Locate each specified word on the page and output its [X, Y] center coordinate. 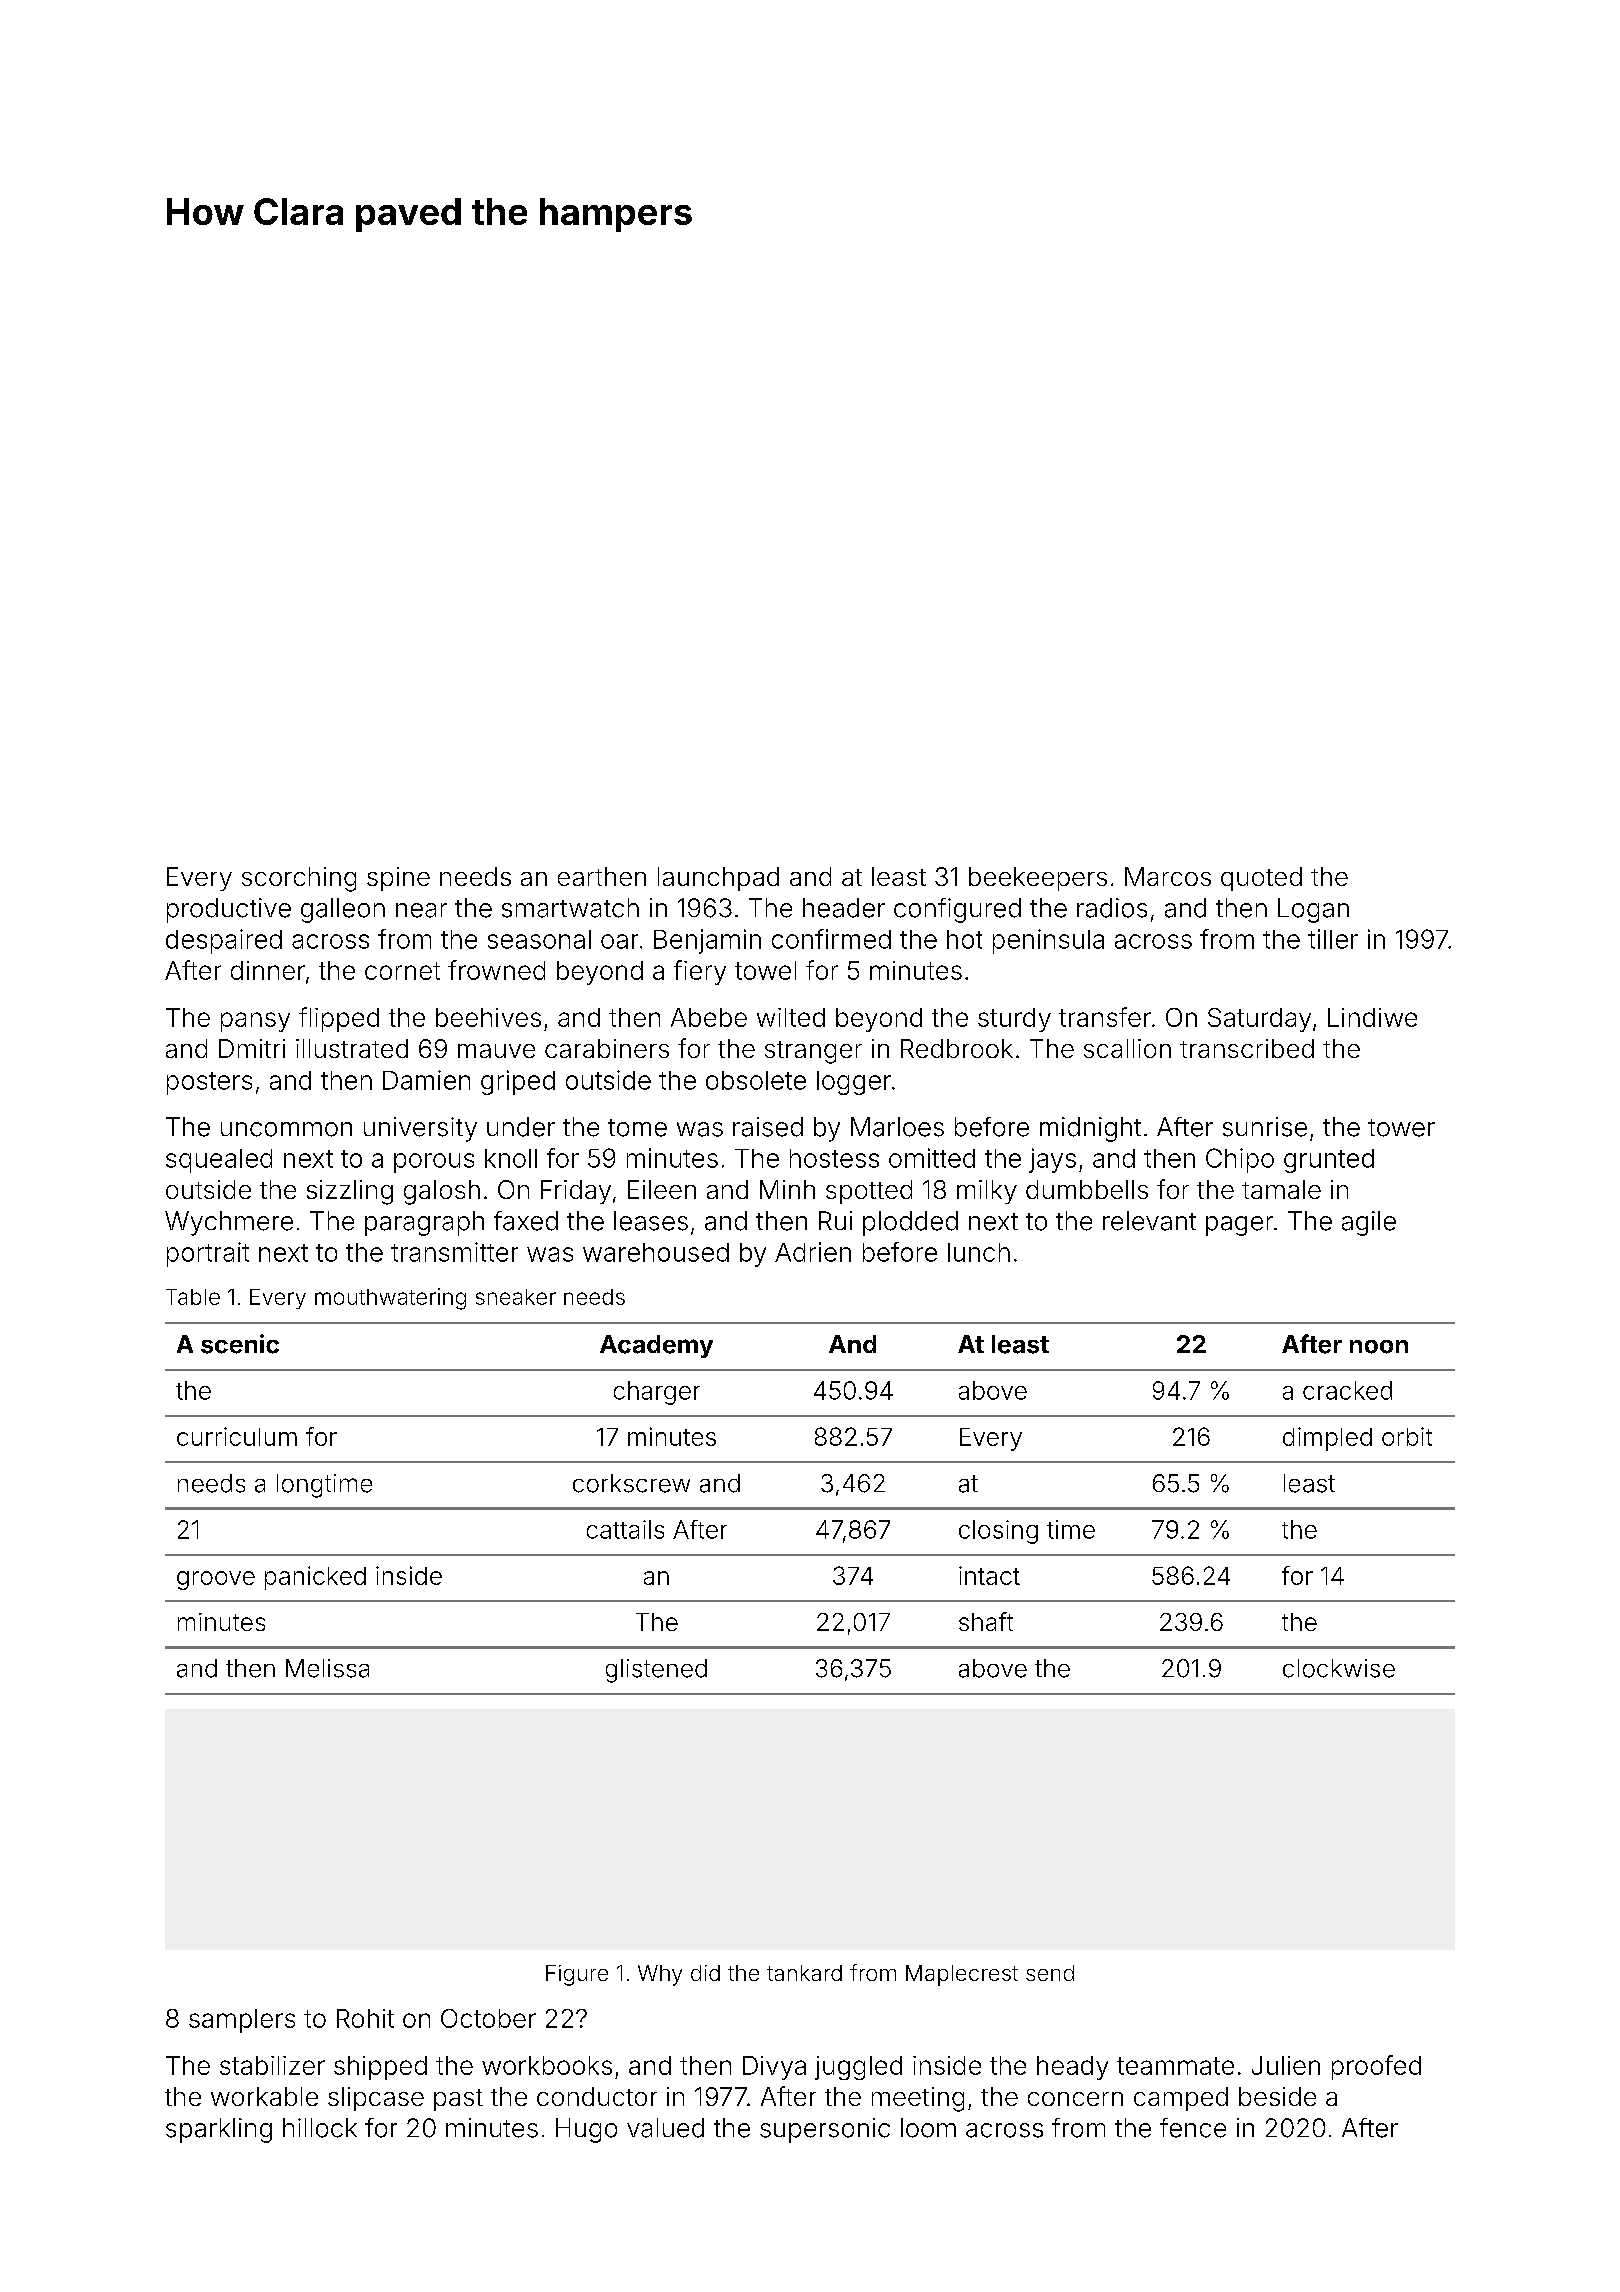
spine [398, 879]
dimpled [1327, 1439]
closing [998, 1532]
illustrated [352, 1048]
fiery [700, 972]
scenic [240, 1344]
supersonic [825, 2130]
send [1050, 1973]
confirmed [831, 939]
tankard [804, 1973]
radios [1112, 908]
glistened [656, 1671]
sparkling [219, 2130]
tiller [1333, 939]
